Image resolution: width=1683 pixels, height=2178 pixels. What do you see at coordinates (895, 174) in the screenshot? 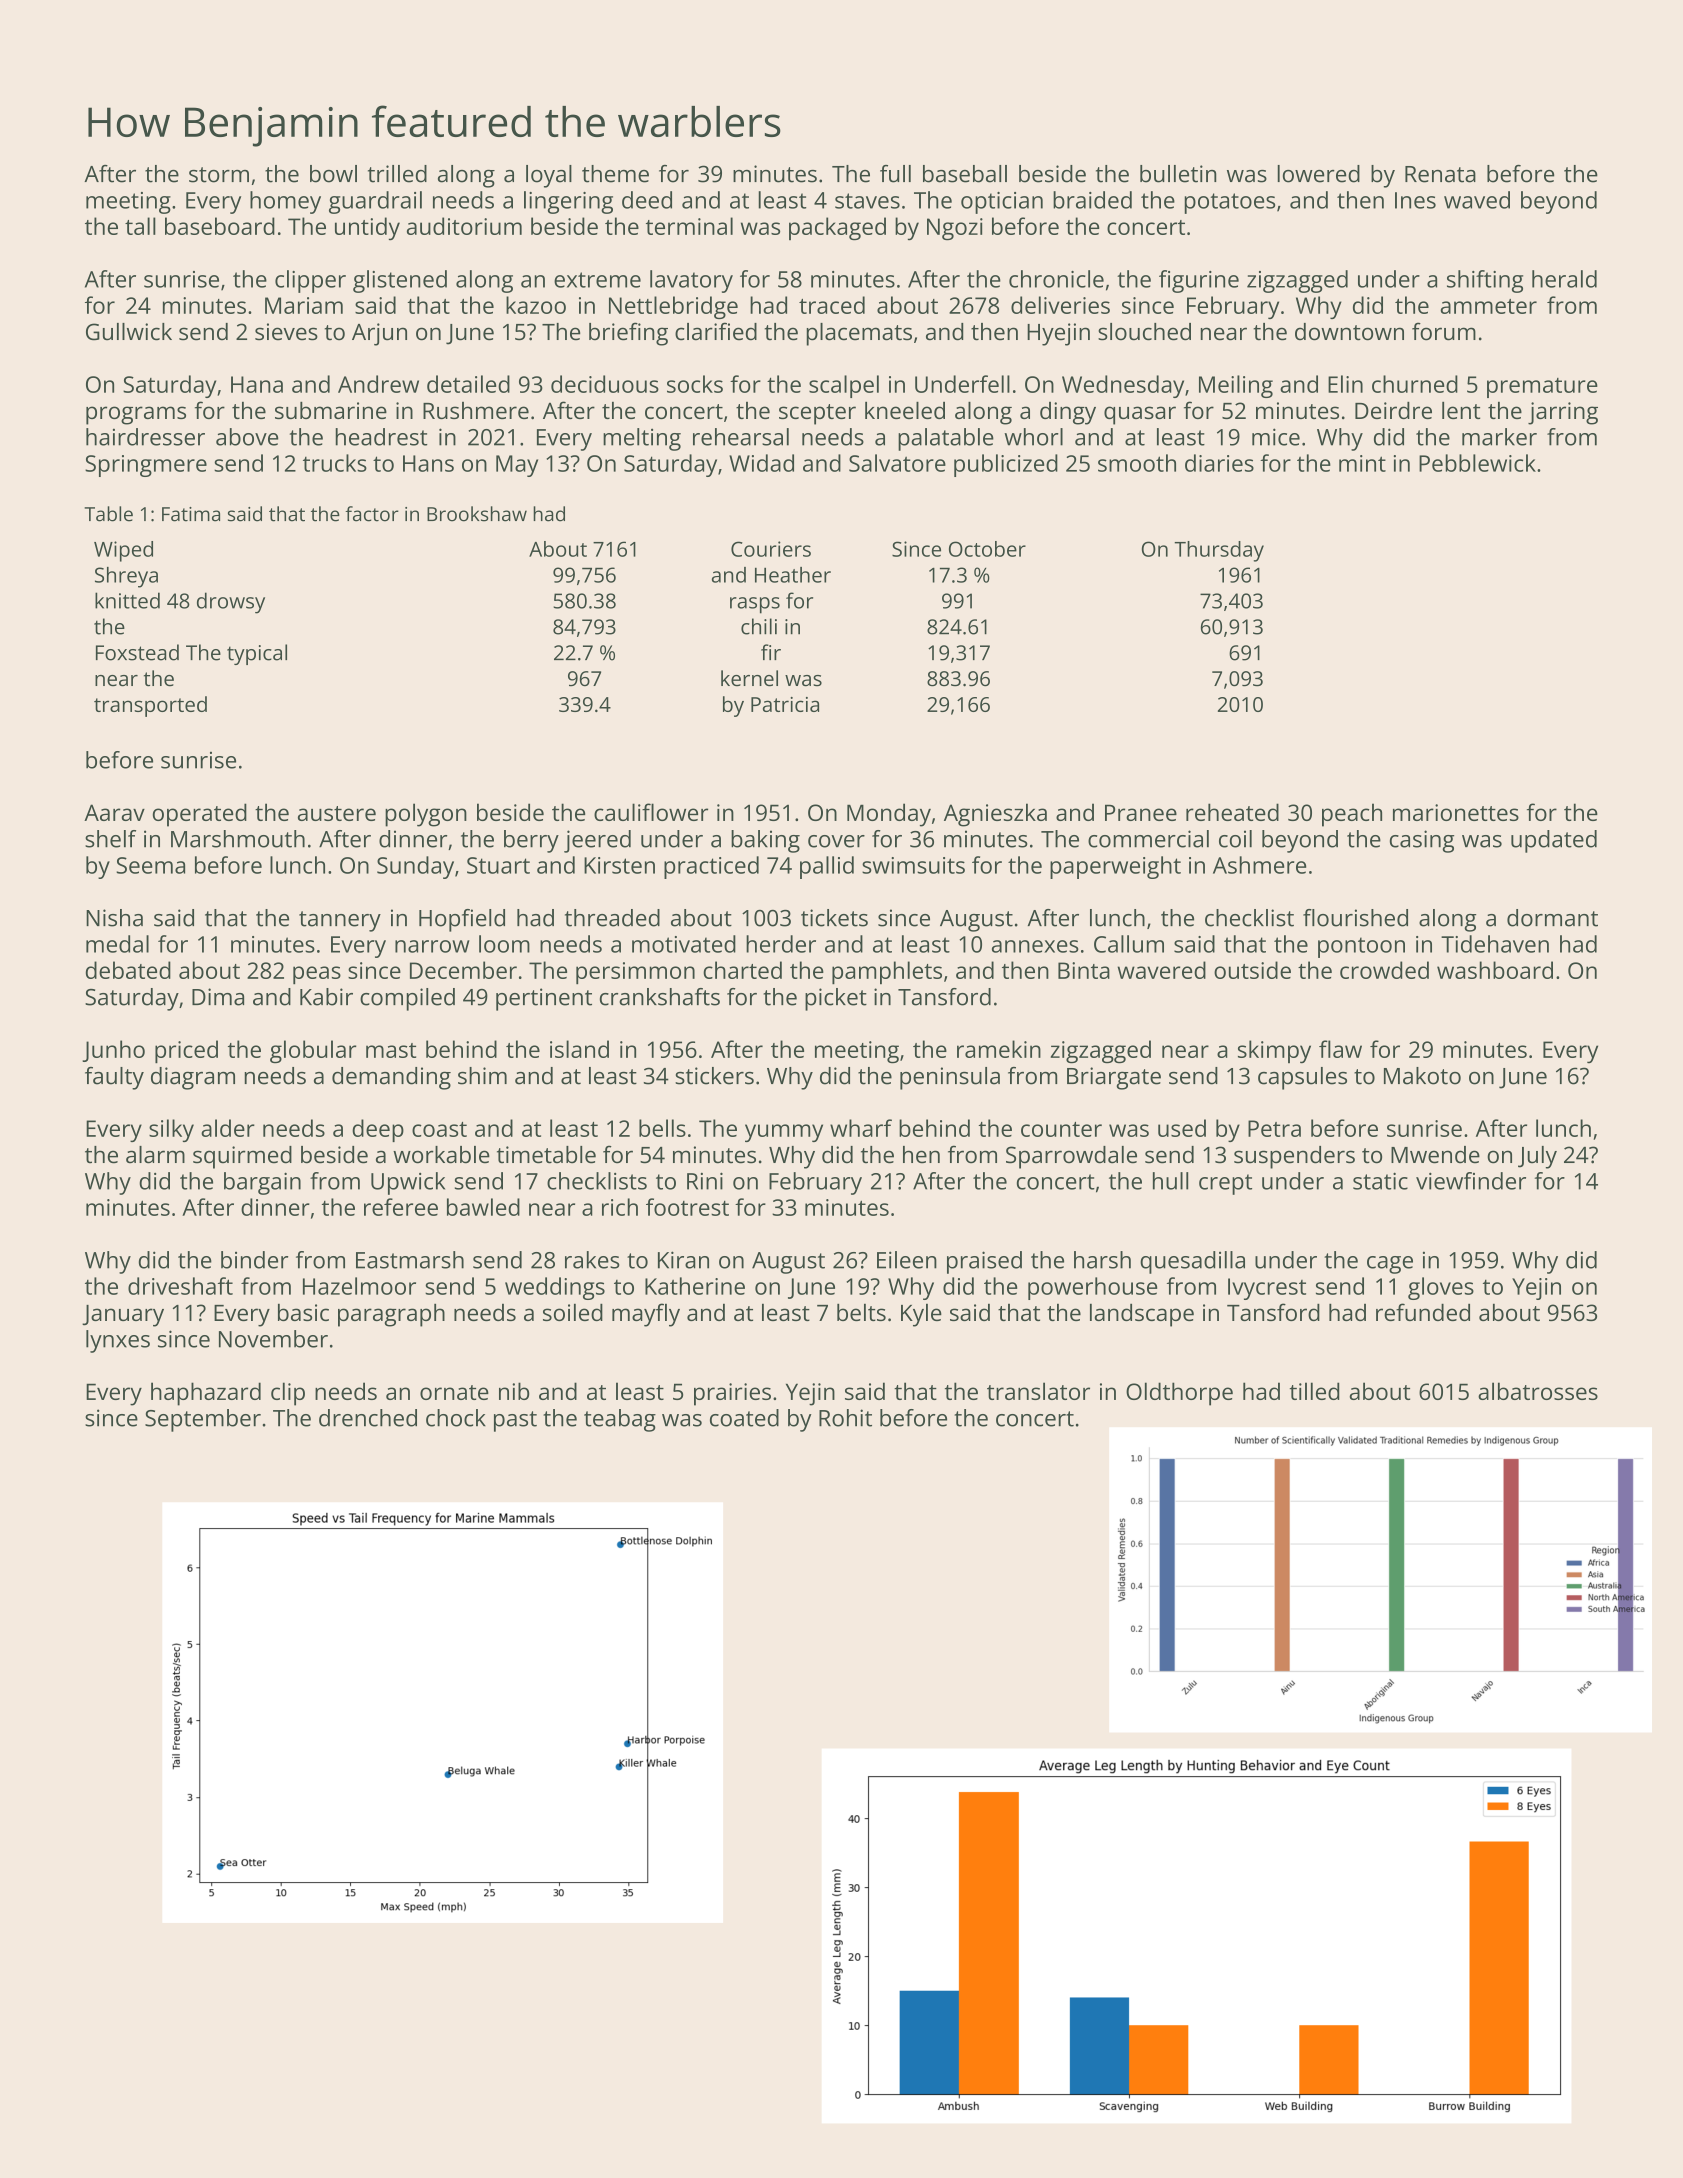
I see `full` at bounding box center [895, 174].
